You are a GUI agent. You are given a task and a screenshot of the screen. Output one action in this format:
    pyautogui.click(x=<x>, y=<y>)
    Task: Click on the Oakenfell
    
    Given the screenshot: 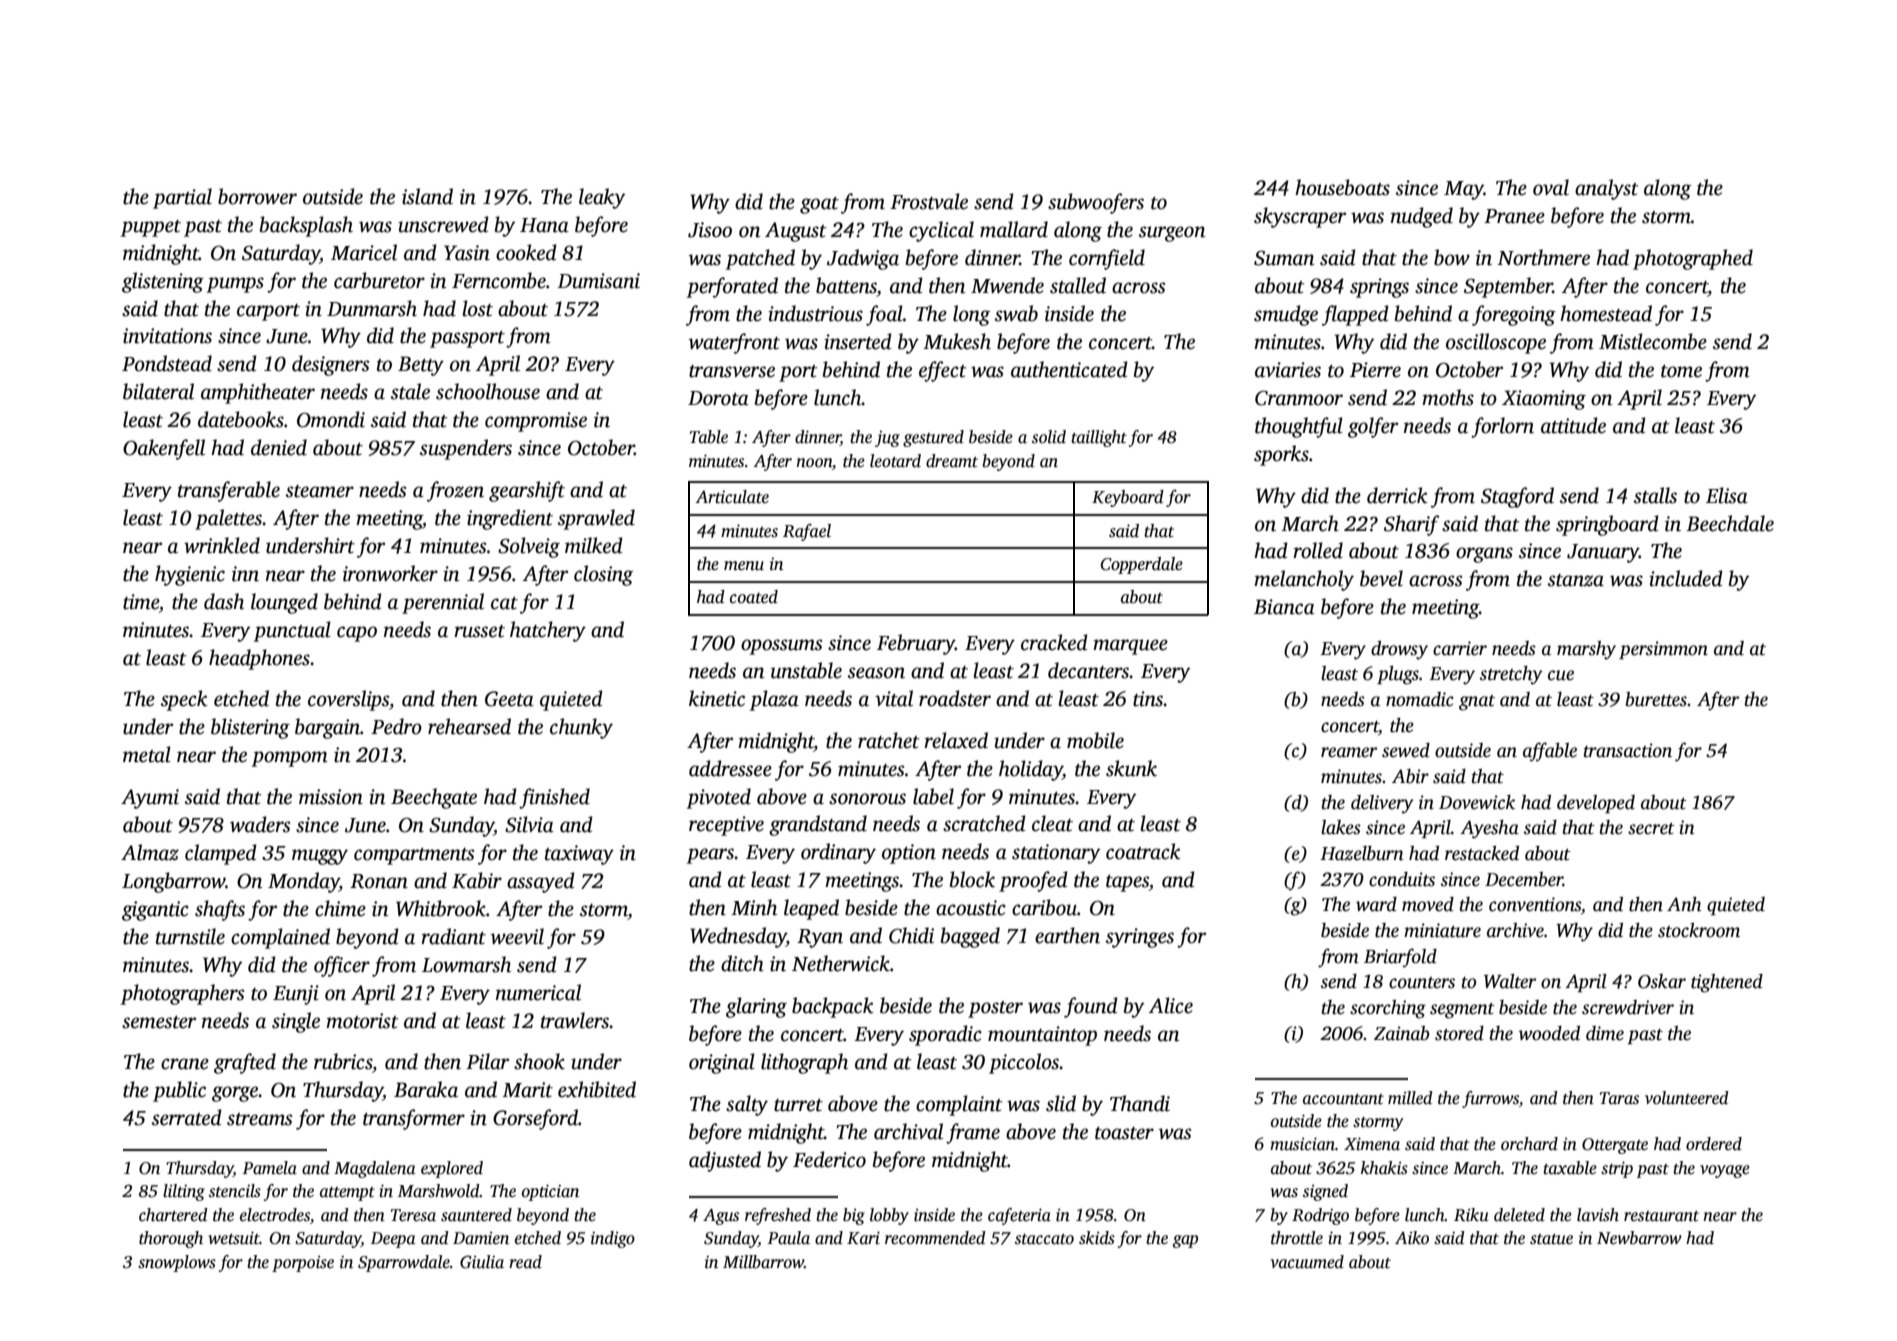 What is the action you would take?
    pyautogui.click(x=164, y=449)
